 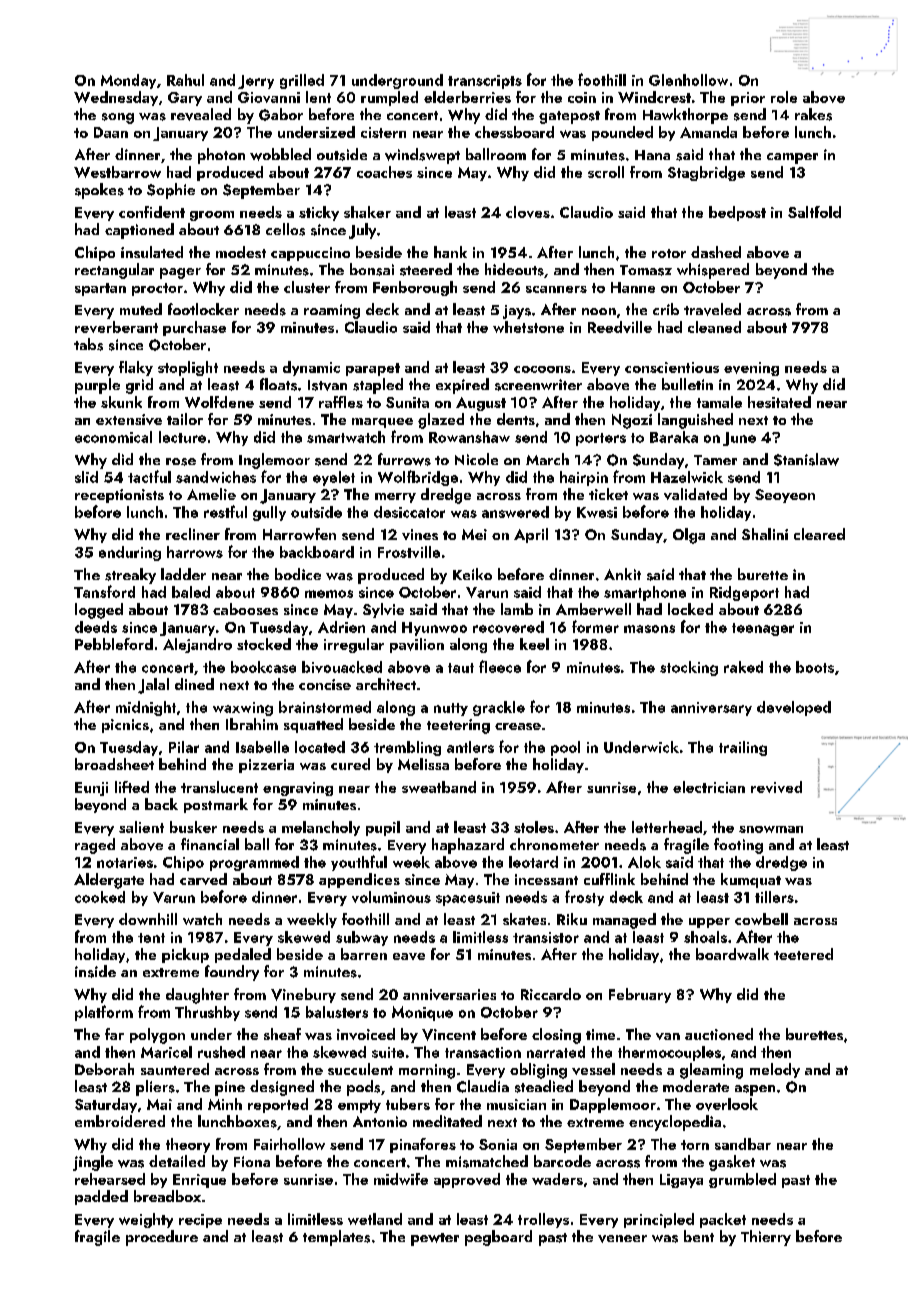 I want to click on downhill, so click(x=148, y=919).
